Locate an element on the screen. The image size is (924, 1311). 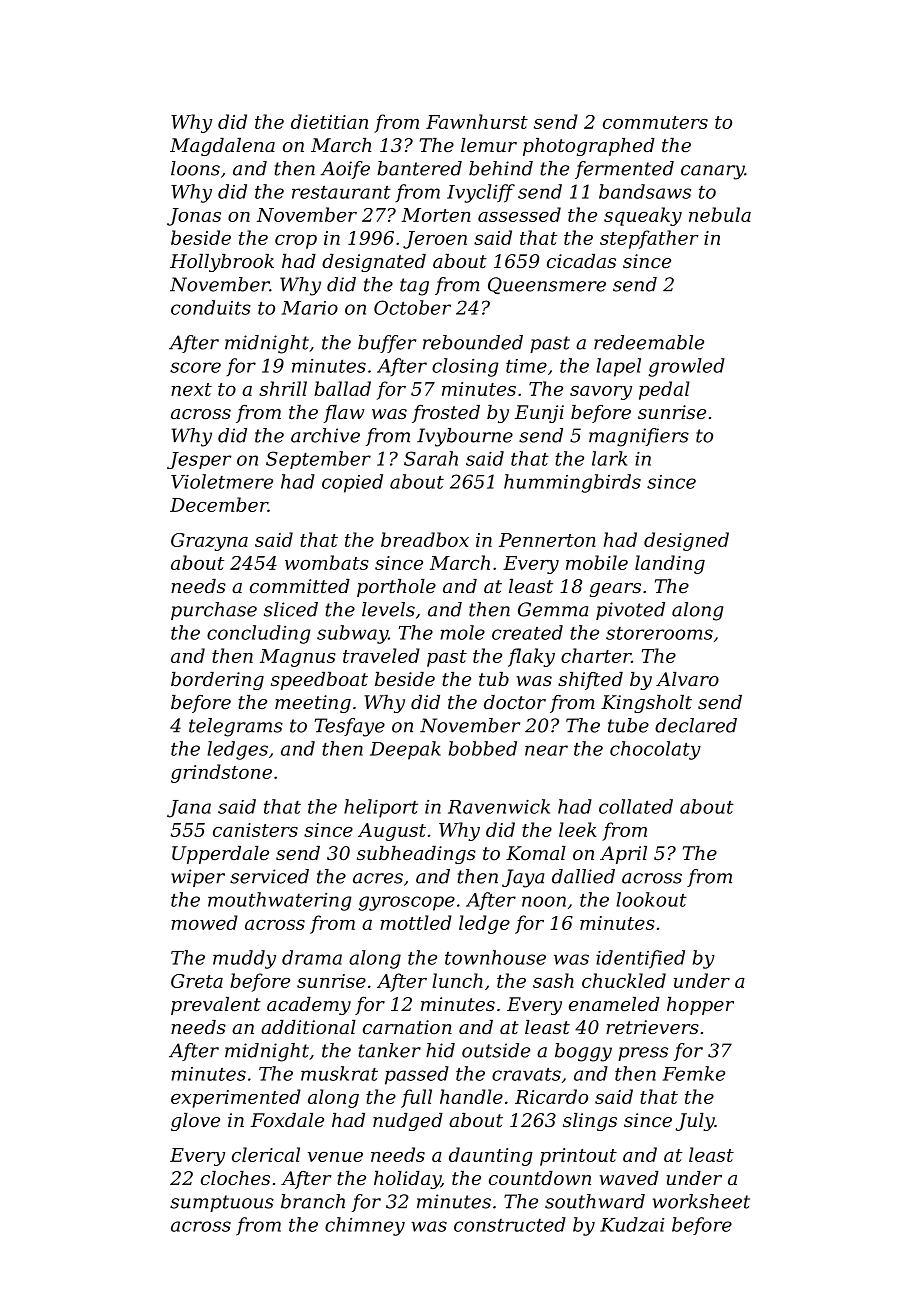
storerooms is located at coordinates (659, 633).
